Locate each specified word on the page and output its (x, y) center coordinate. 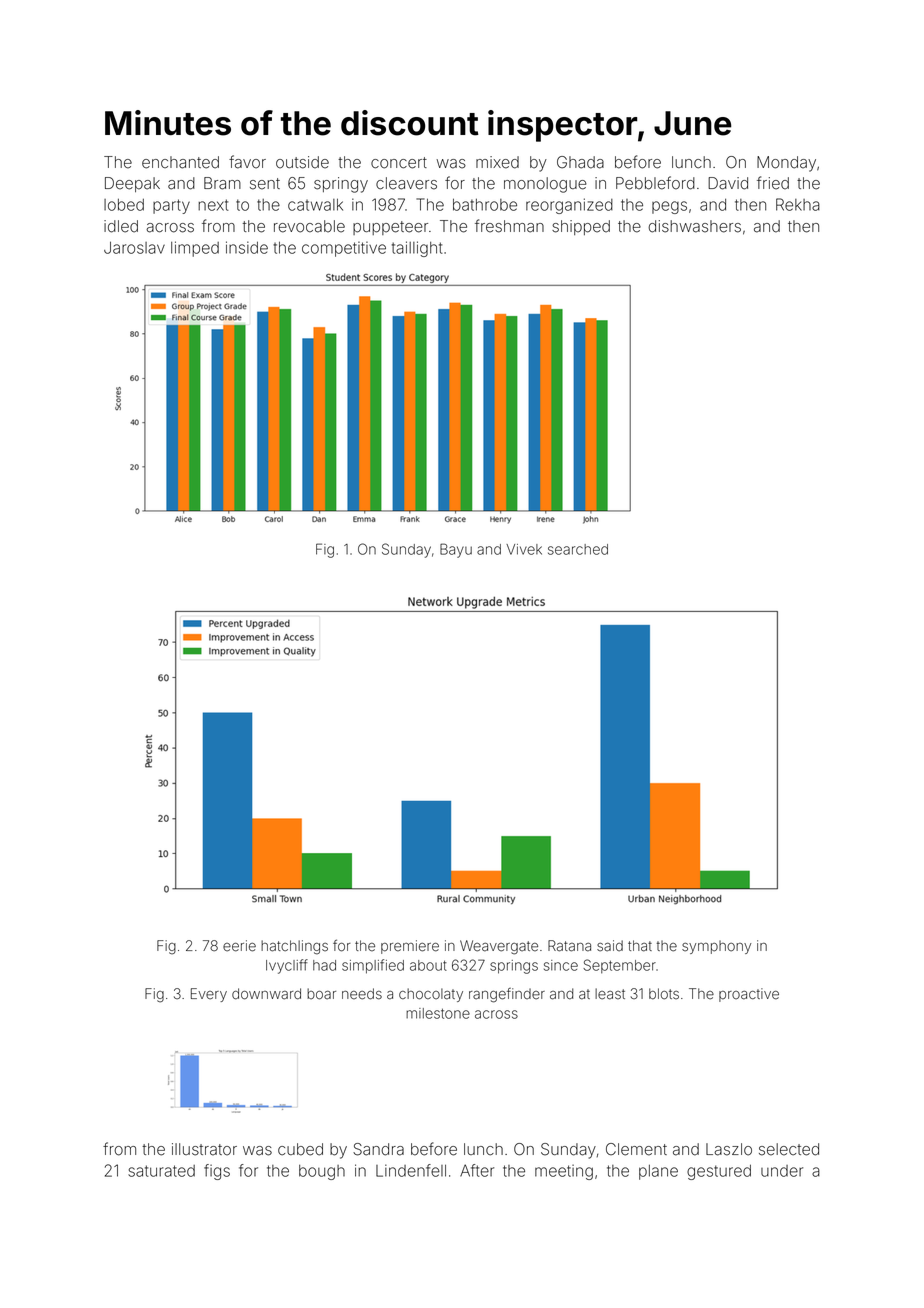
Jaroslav (134, 247)
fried (773, 183)
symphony (716, 947)
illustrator (204, 1149)
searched (578, 549)
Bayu (456, 550)
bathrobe (485, 204)
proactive (749, 995)
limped (195, 249)
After (477, 1170)
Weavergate (499, 947)
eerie (239, 946)
